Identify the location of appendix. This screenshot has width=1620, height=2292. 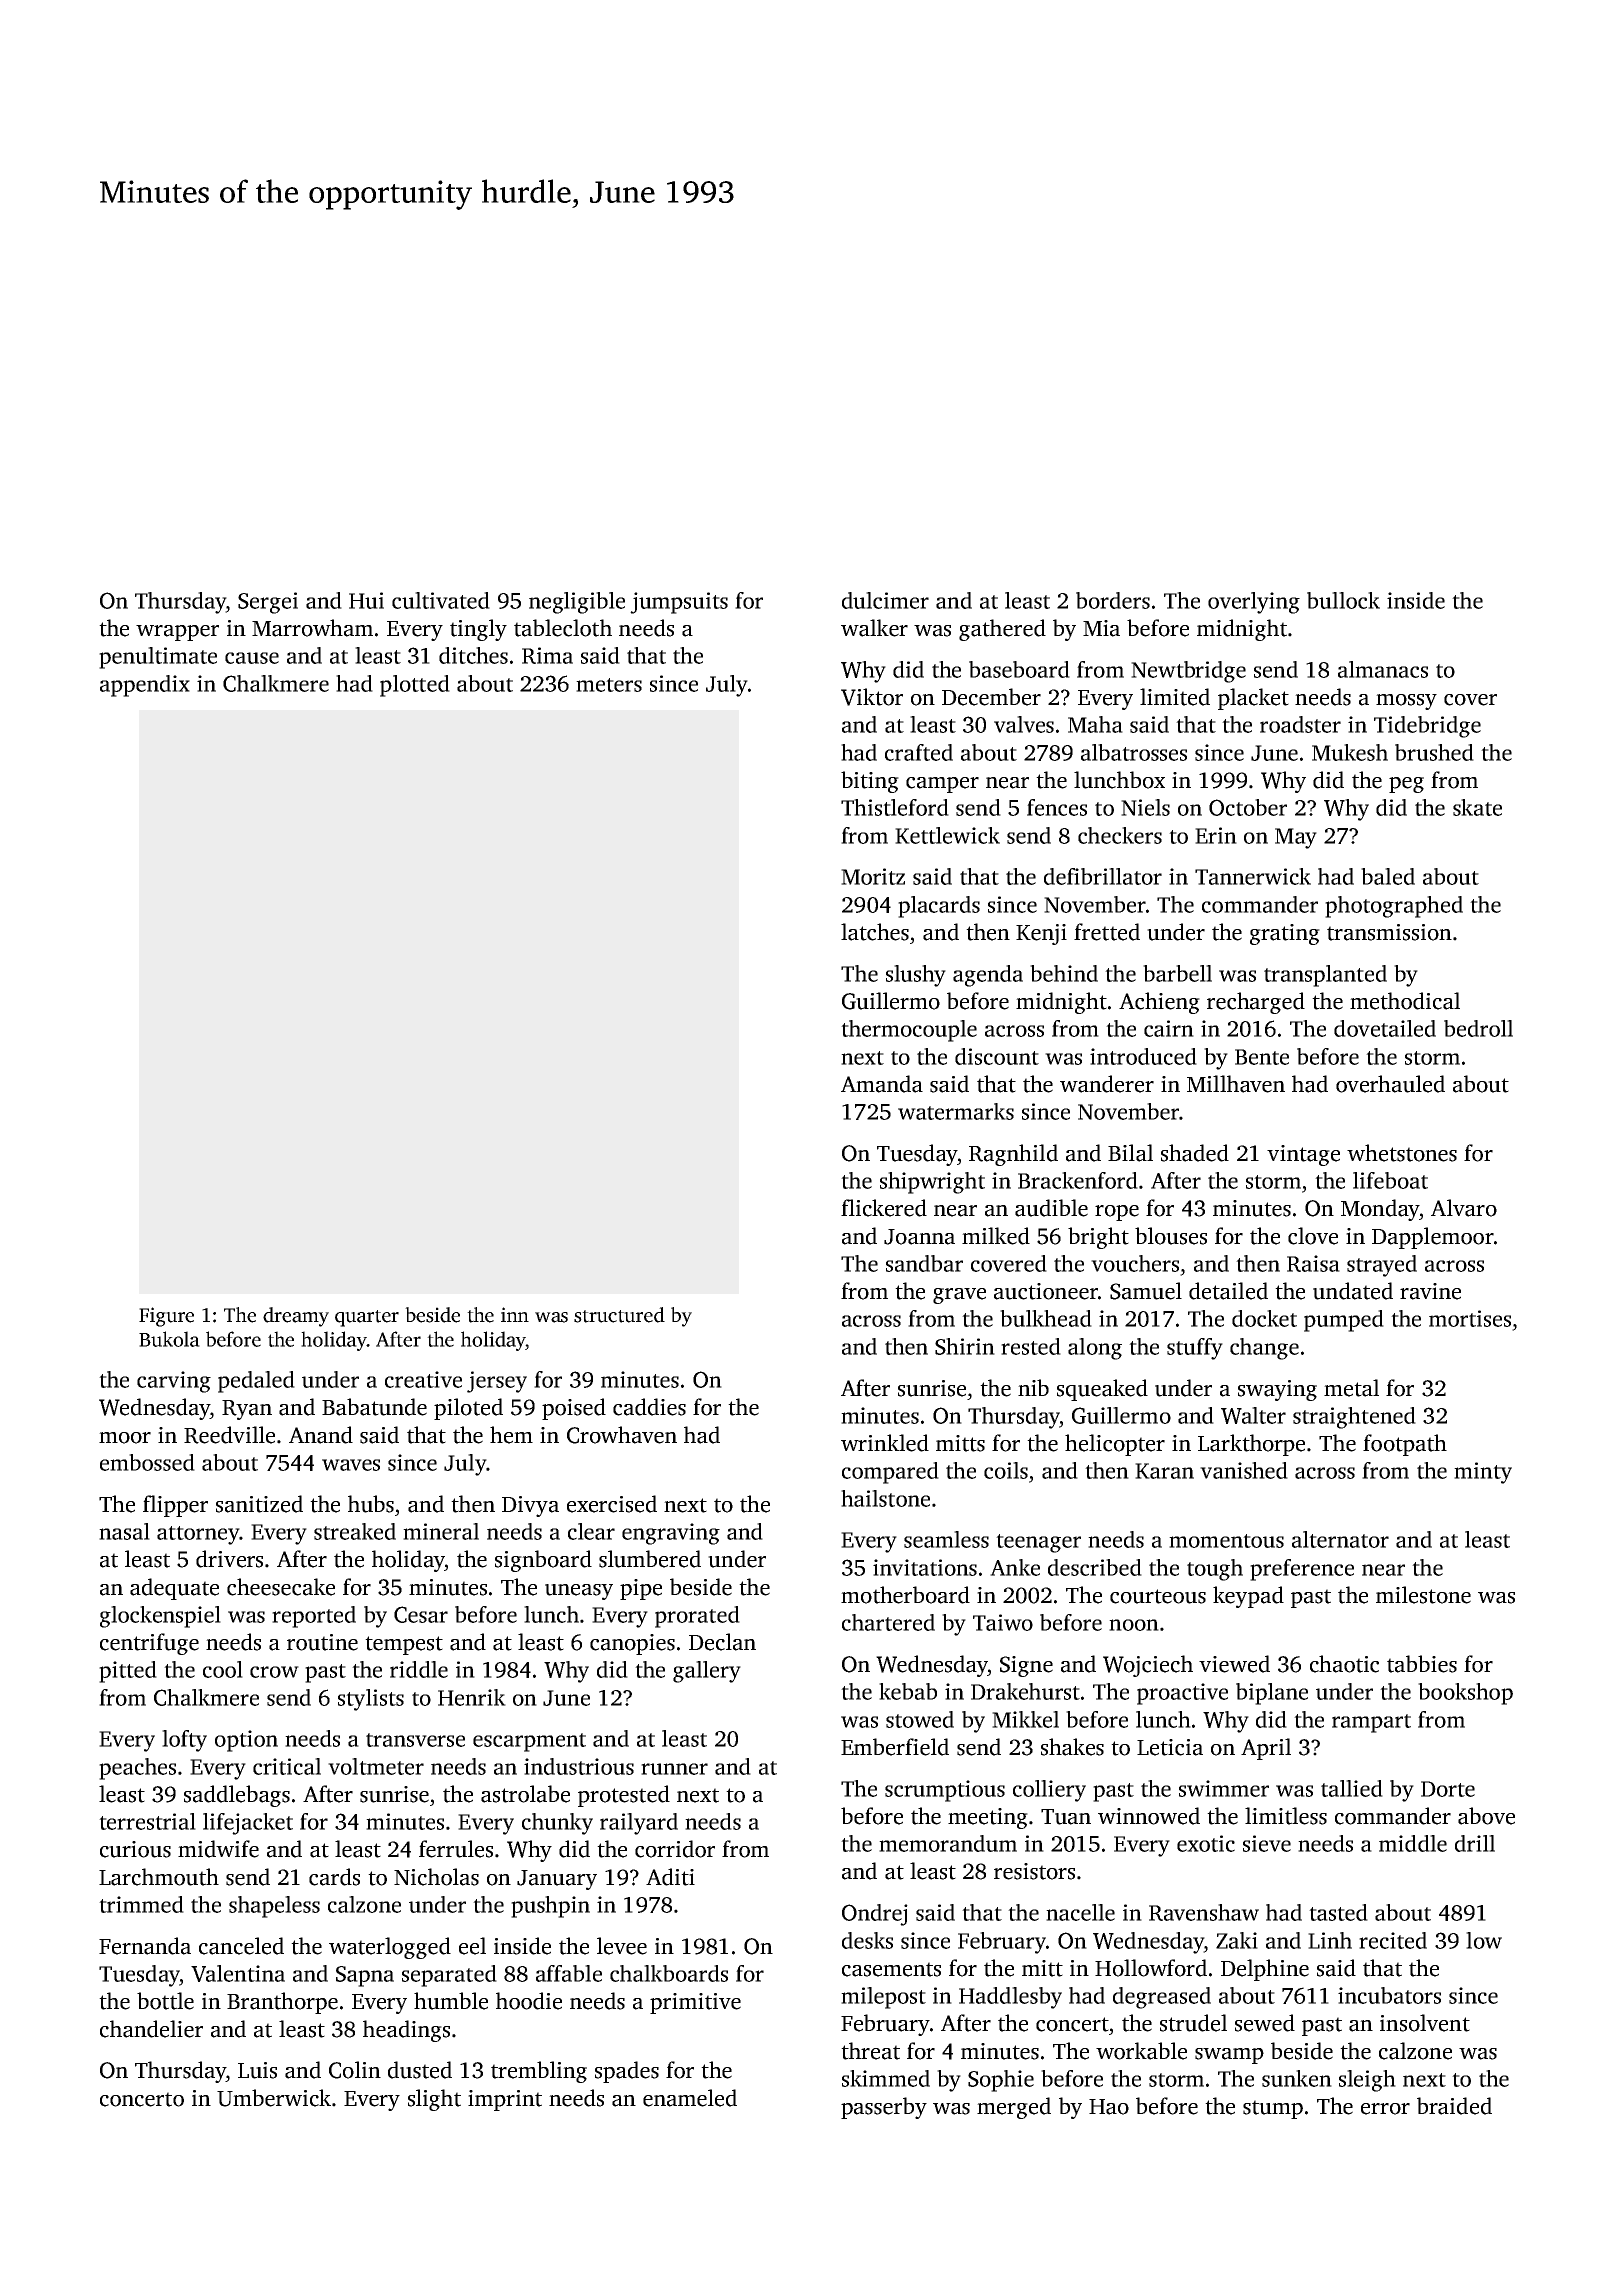
(145, 686).
